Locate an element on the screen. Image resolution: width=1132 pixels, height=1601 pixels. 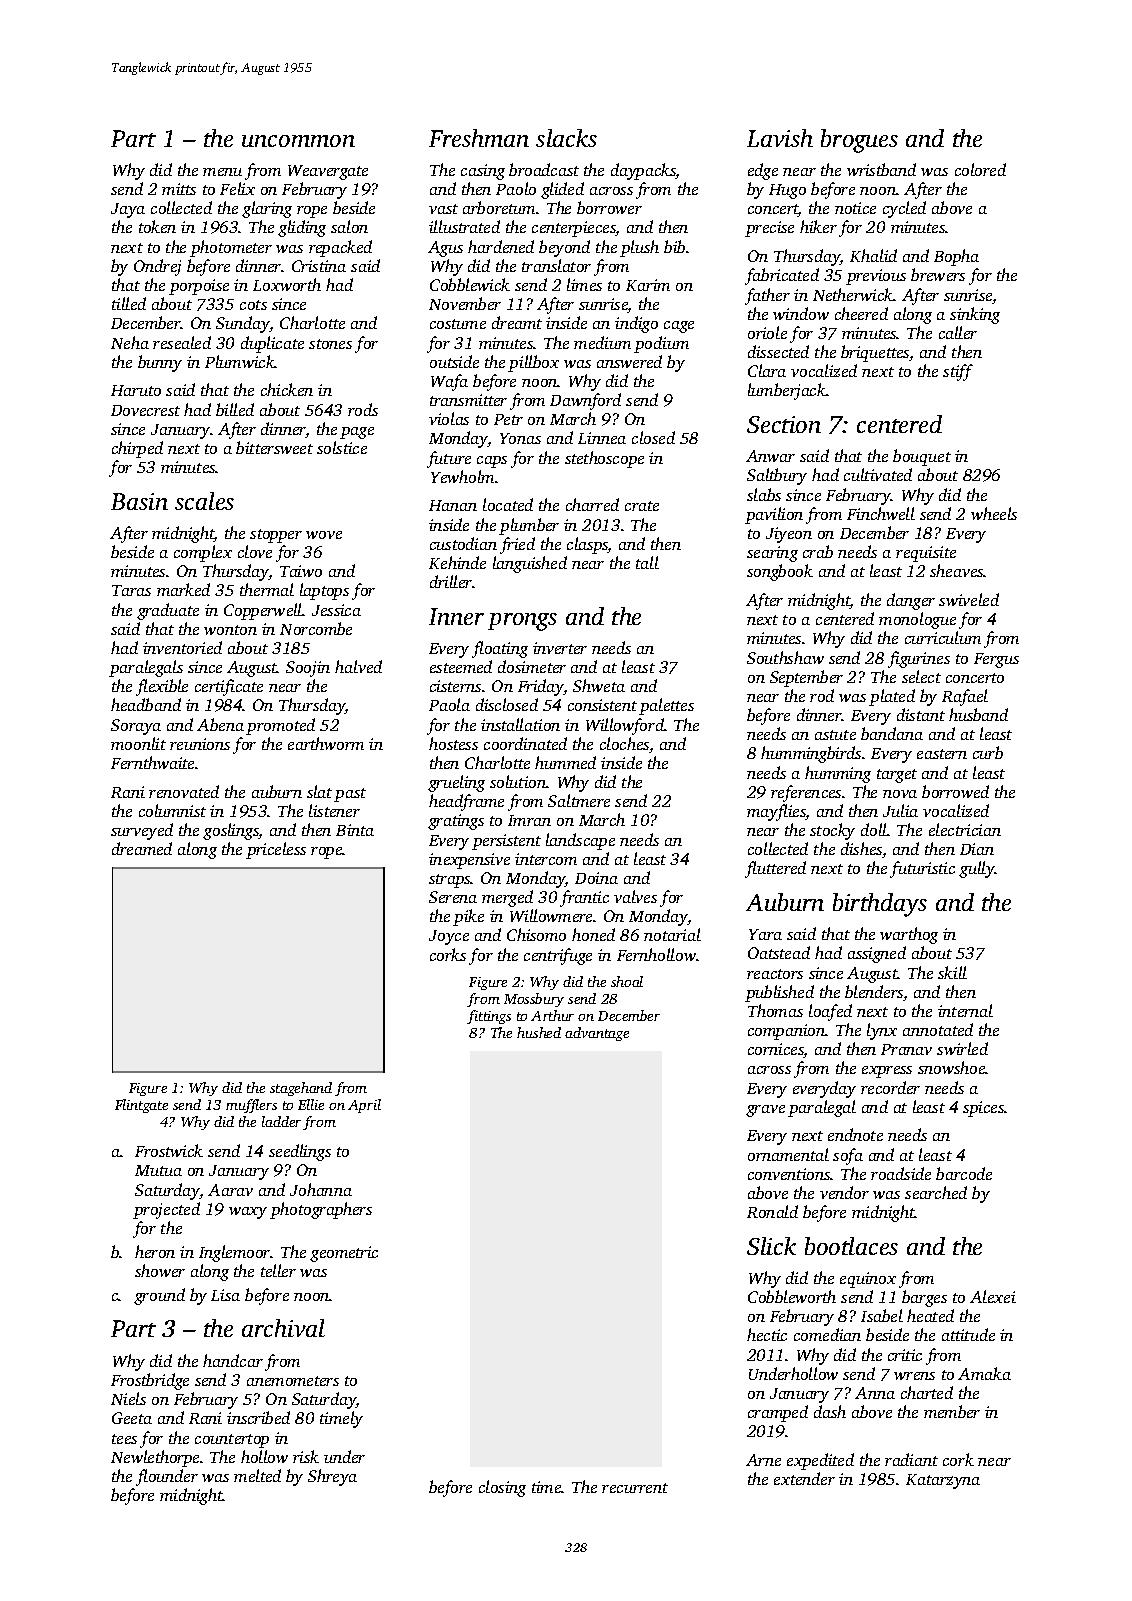
recurrent is located at coordinates (635, 1488).
